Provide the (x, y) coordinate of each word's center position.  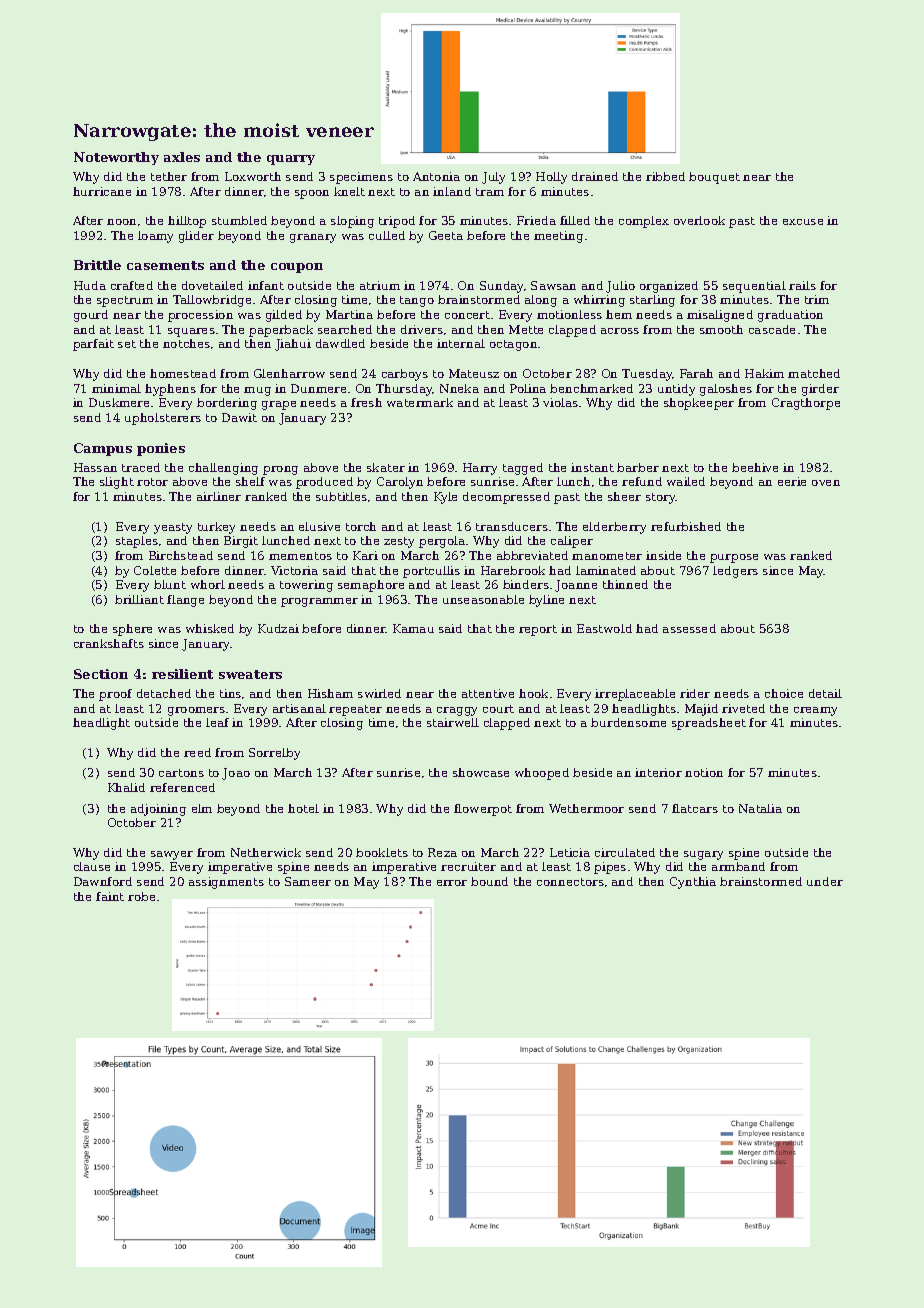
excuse (803, 222)
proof (115, 695)
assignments (226, 883)
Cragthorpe (806, 404)
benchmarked (591, 388)
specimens (361, 178)
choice (784, 693)
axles (182, 157)
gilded (284, 316)
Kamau (413, 628)
